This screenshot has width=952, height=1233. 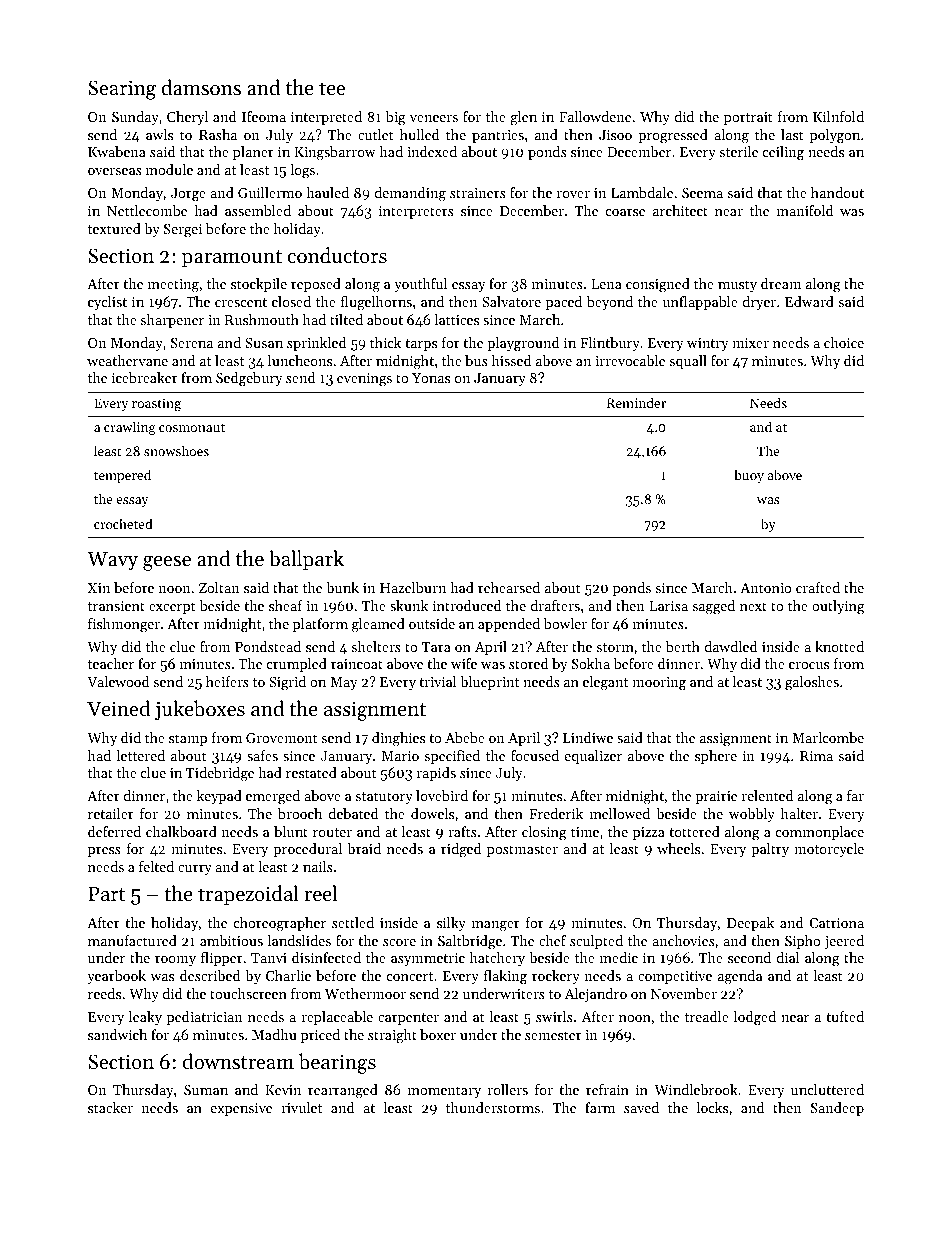 I want to click on musty, so click(x=737, y=286).
